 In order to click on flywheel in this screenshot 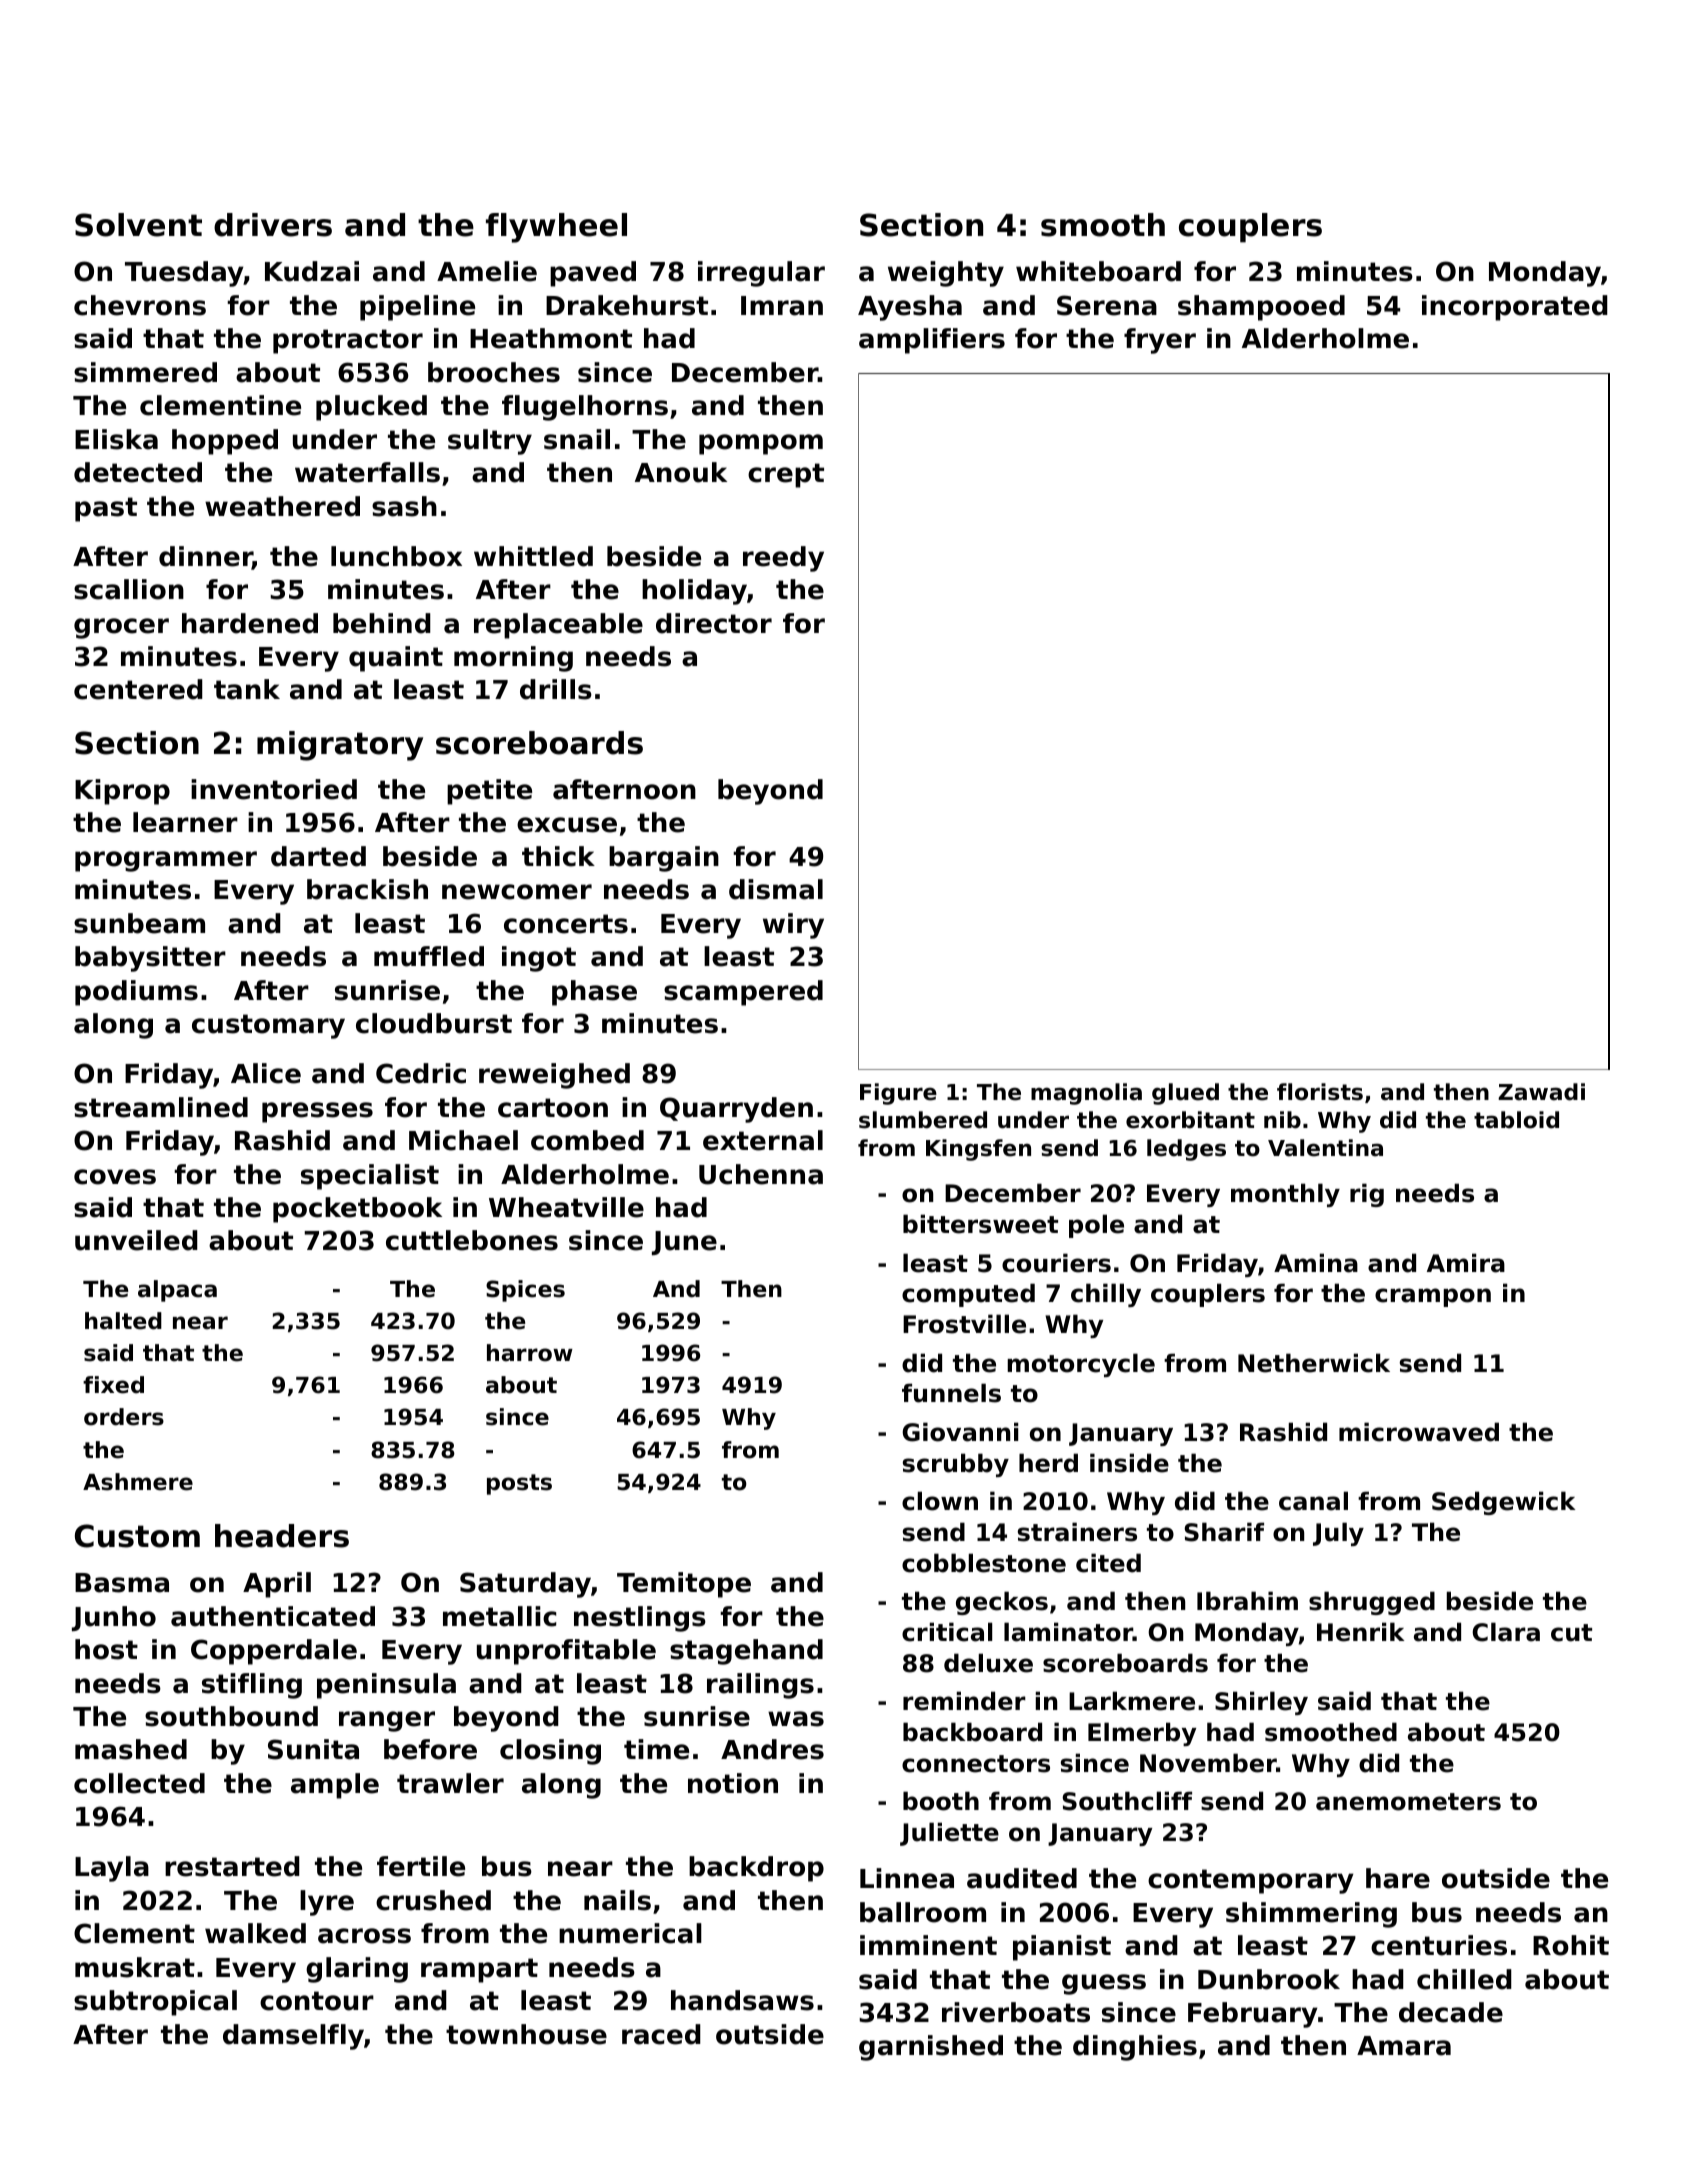, I will do `click(556, 228)`.
